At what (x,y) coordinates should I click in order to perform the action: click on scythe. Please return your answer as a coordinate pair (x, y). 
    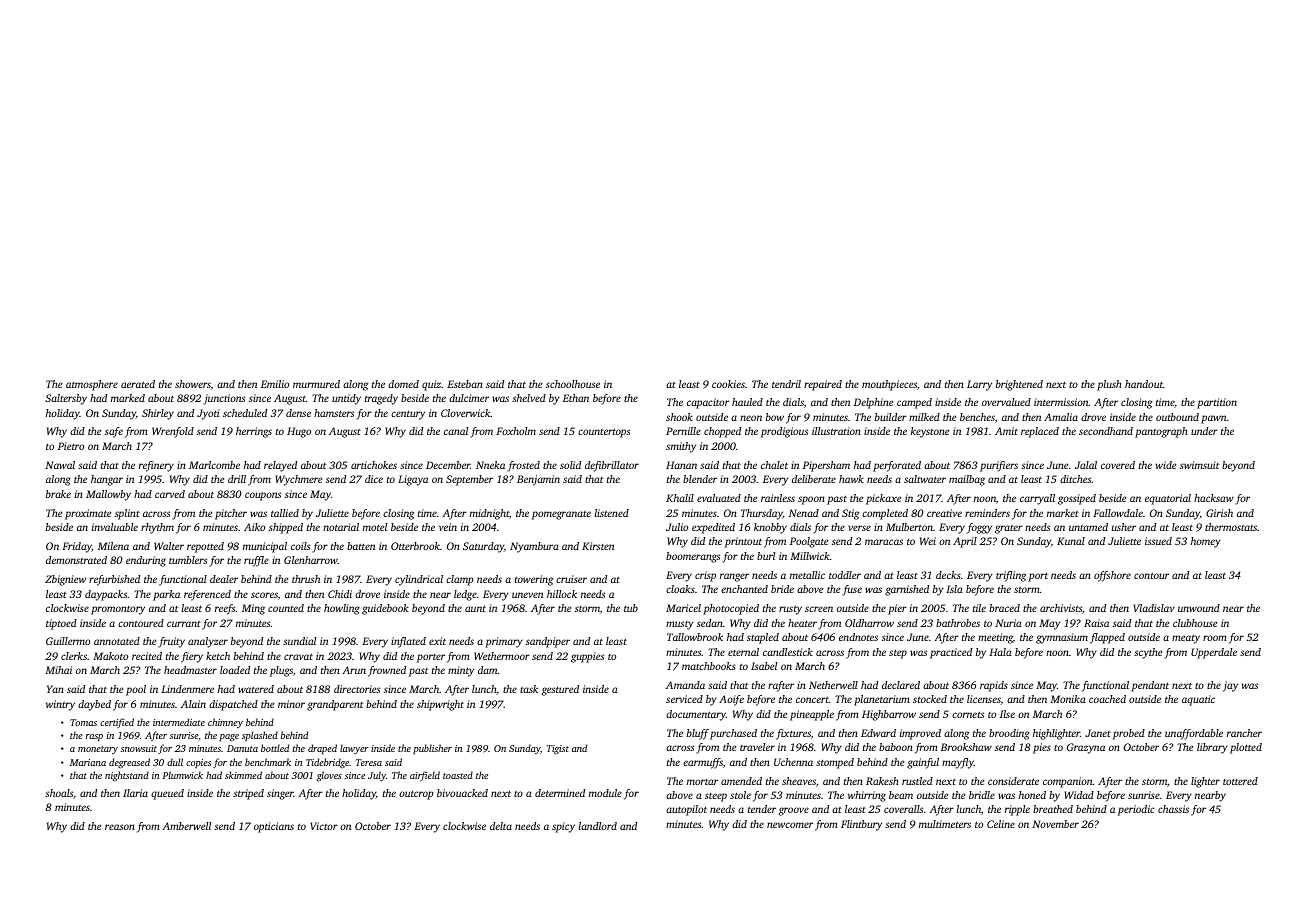
    Looking at the image, I should click on (1148, 653).
